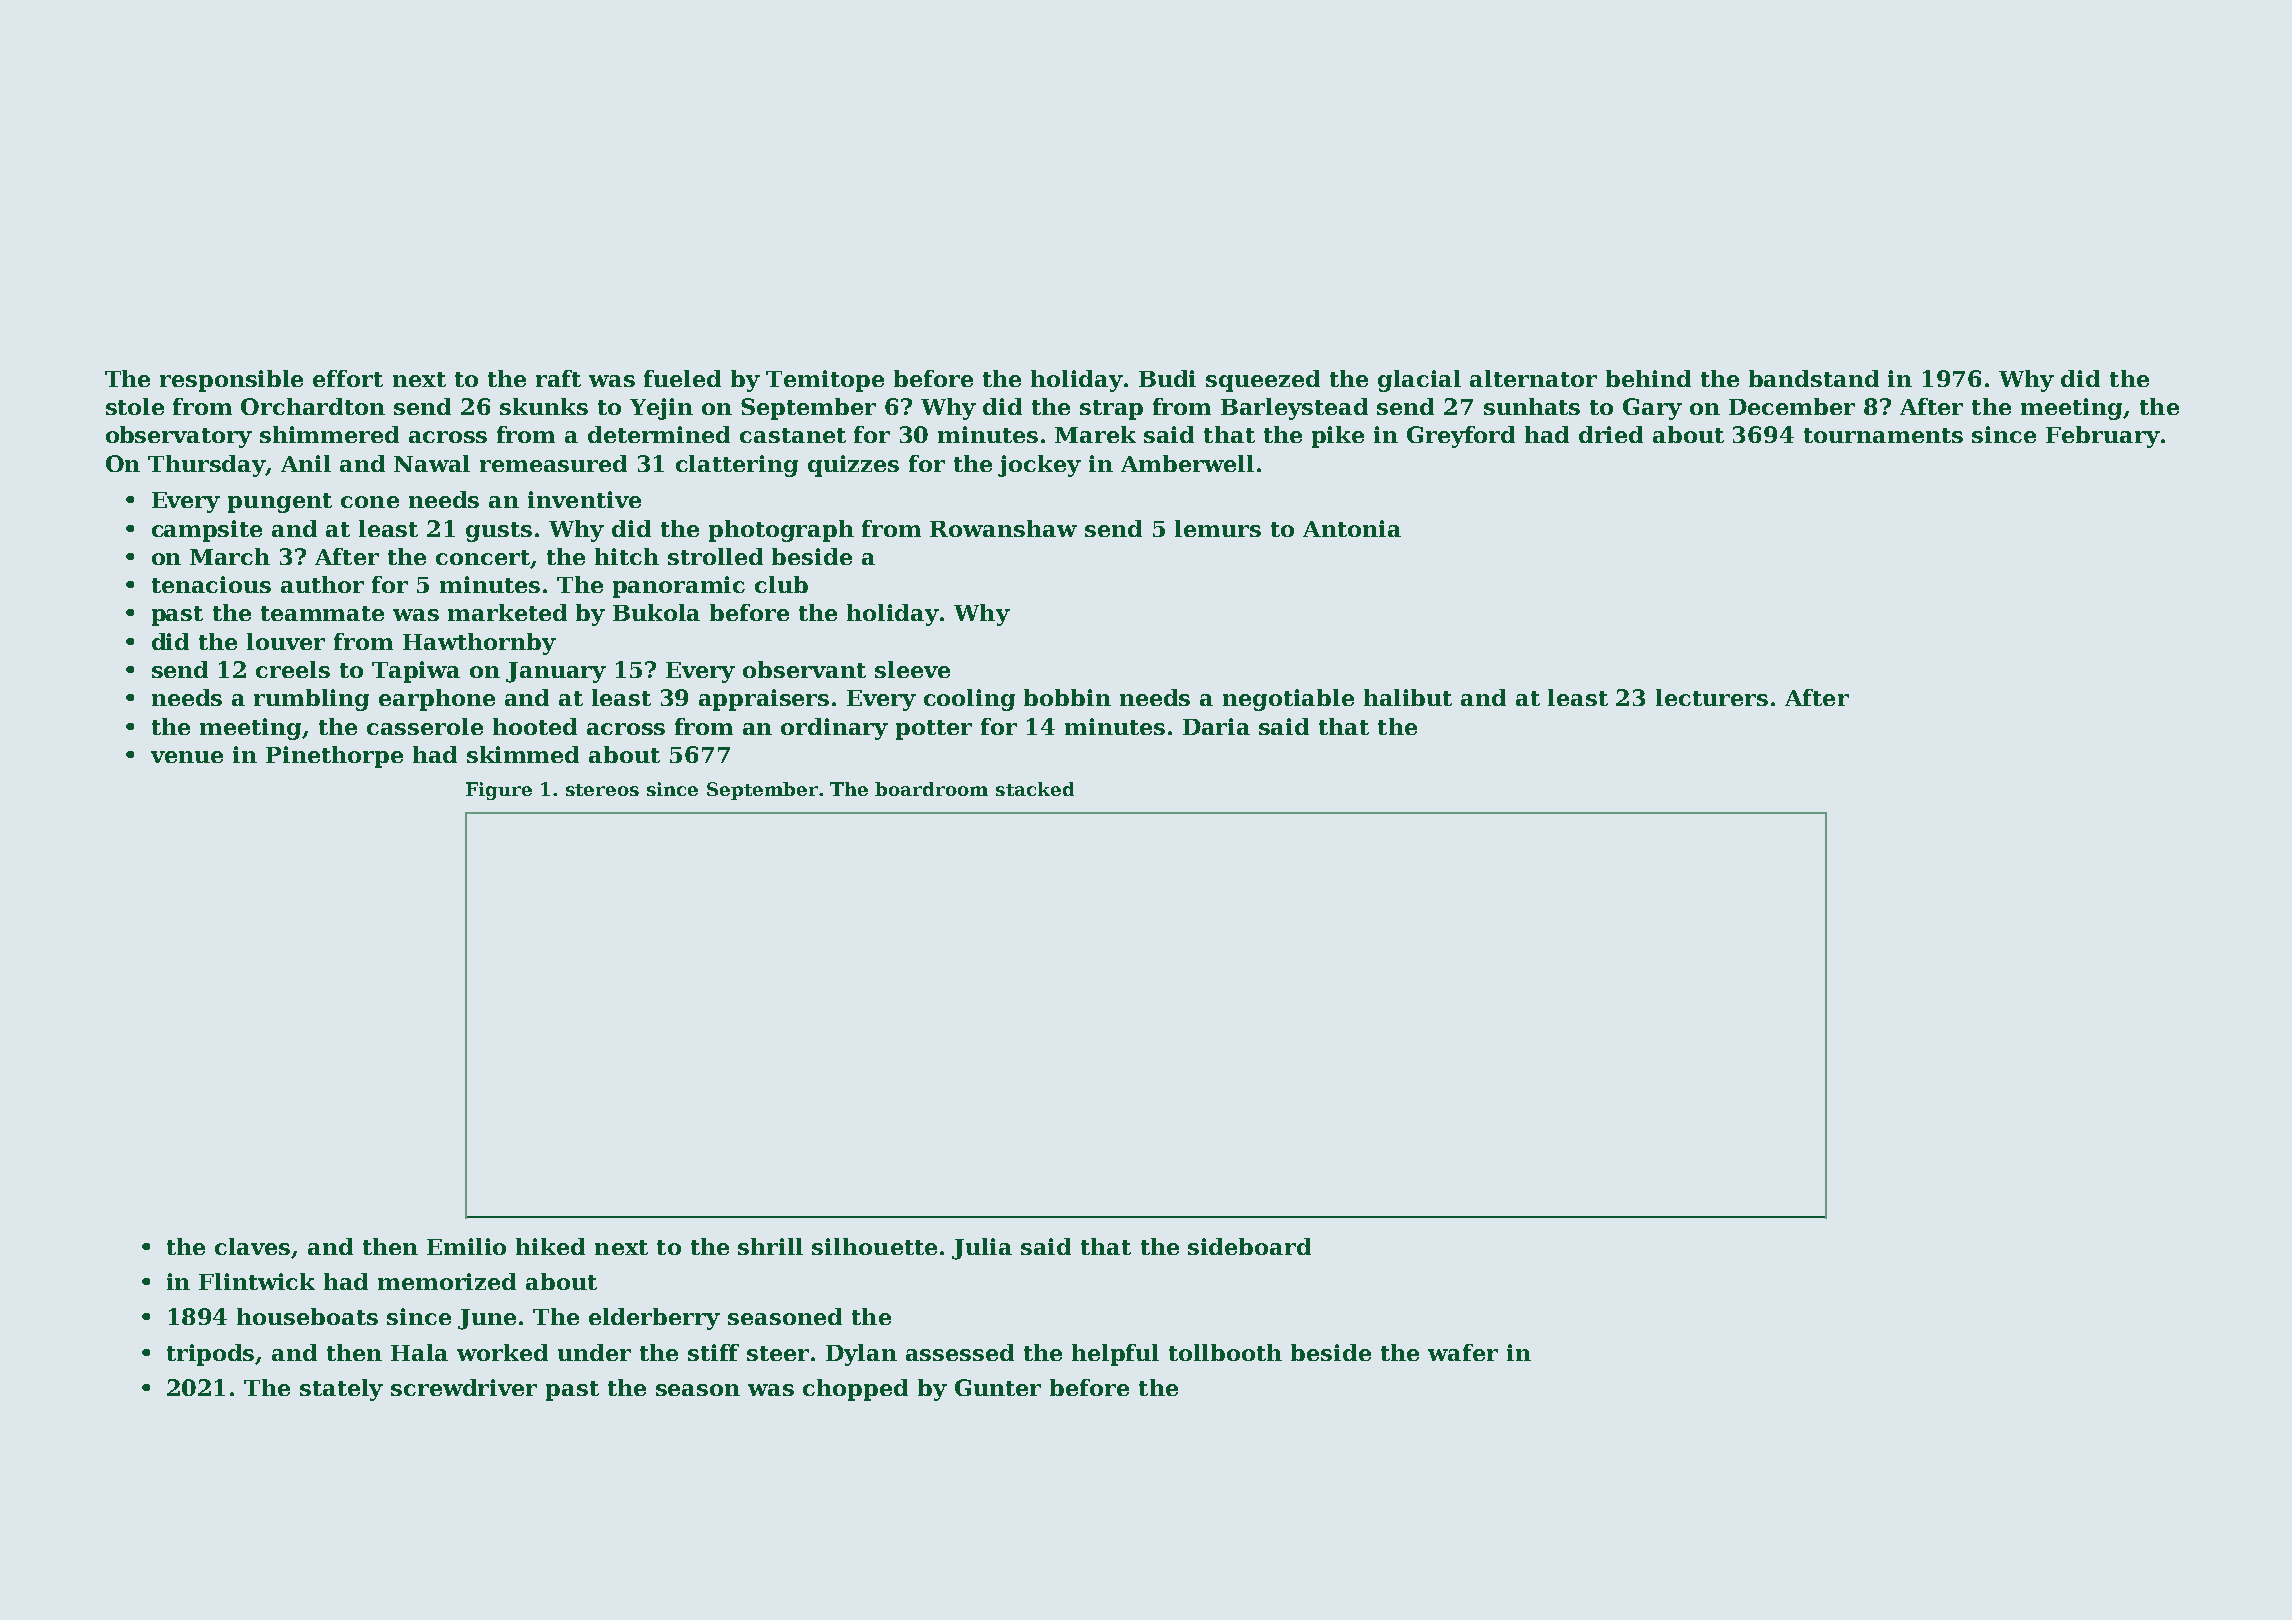  What do you see at coordinates (1814, 378) in the document?
I see `bandstand` at bounding box center [1814, 378].
